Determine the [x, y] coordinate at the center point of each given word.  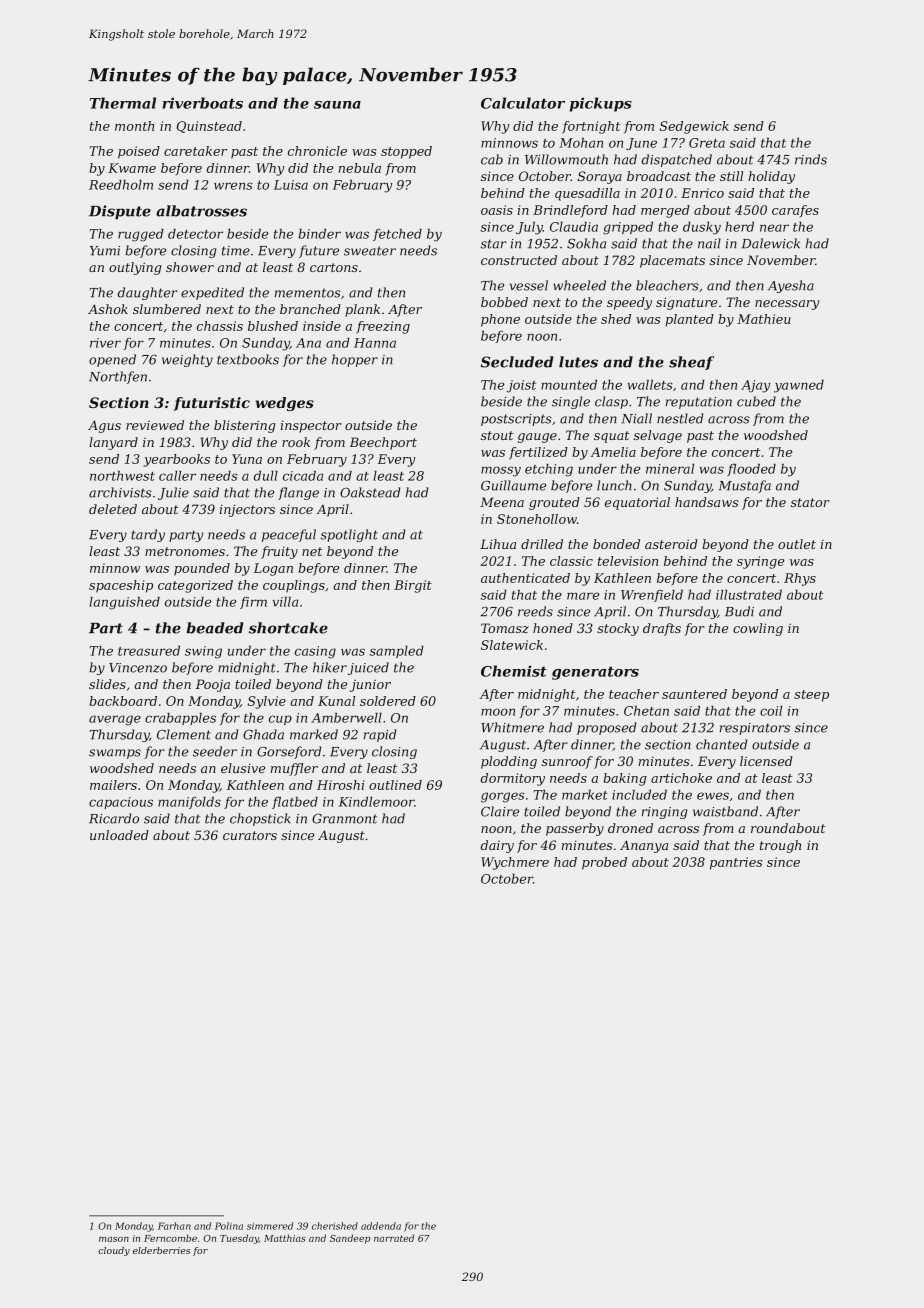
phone [500, 320]
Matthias [285, 1238]
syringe [760, 562]
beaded [215, 628]
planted [689, 320]
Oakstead [370, 492]
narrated [394, 1238]
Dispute [120, 212]
